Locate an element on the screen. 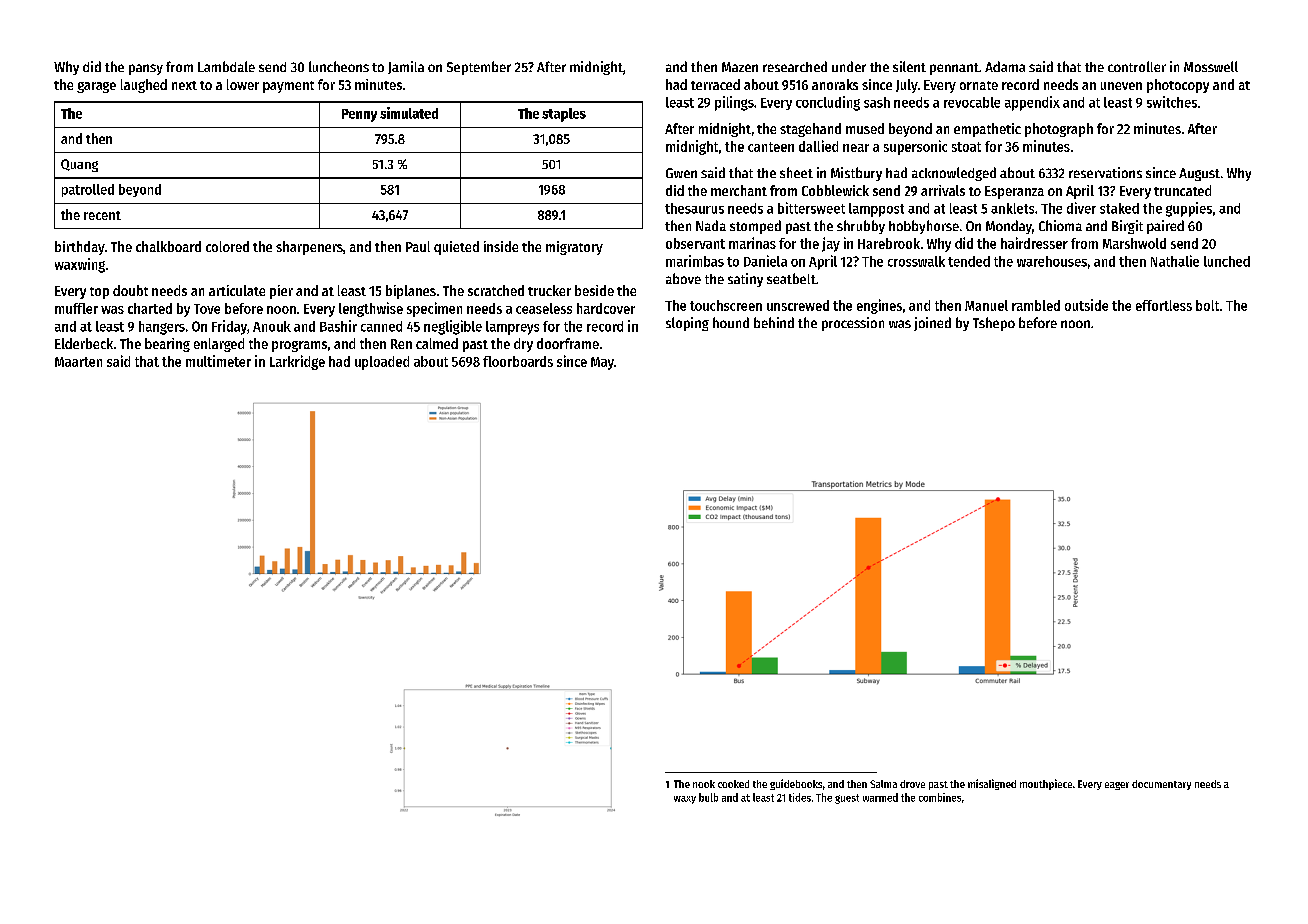  silent is located at coordinates (909, 66).
